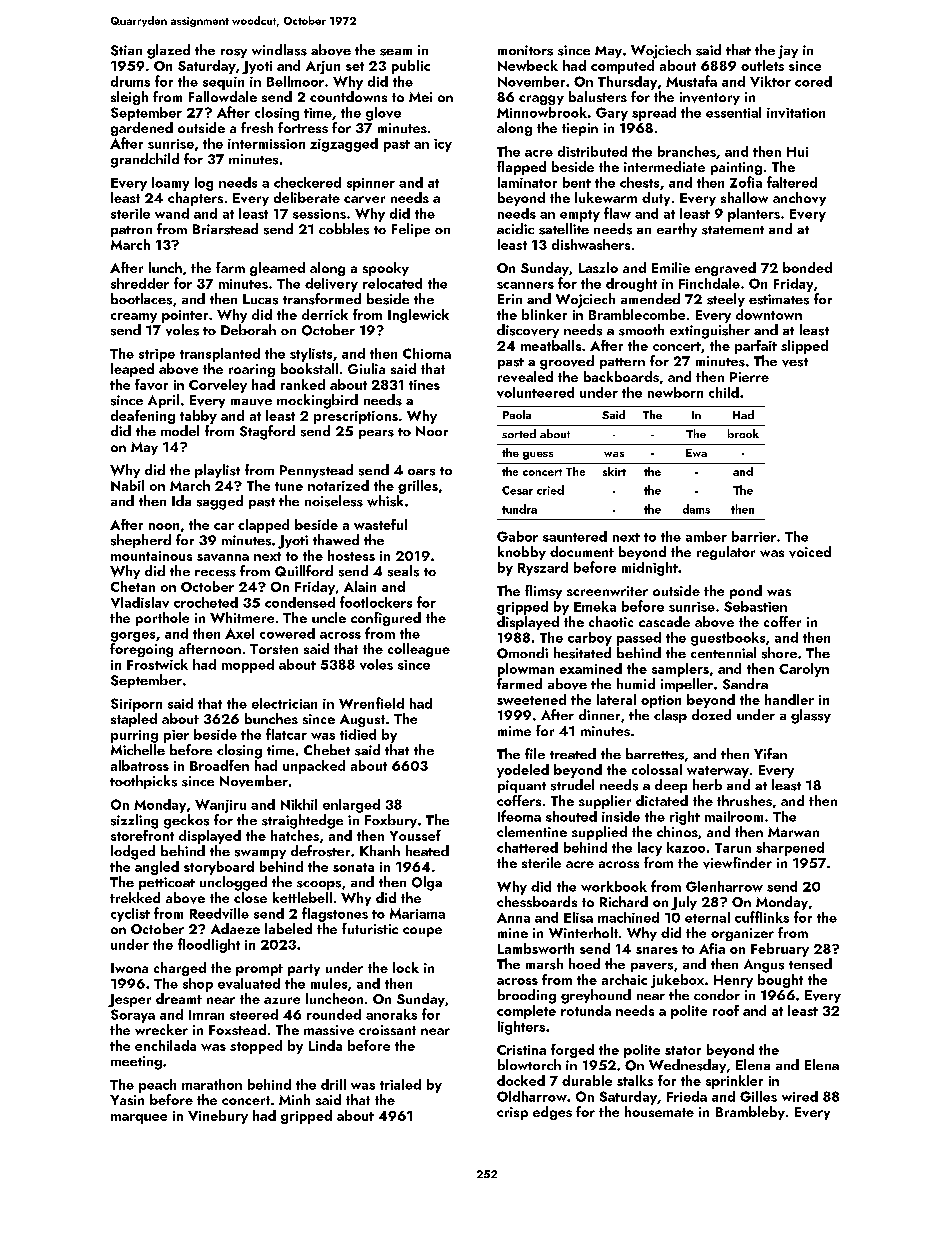 This document has width=952, height=1233. Describe the element at coordinates (795, 362) in the document. I see `vest` at that location.
